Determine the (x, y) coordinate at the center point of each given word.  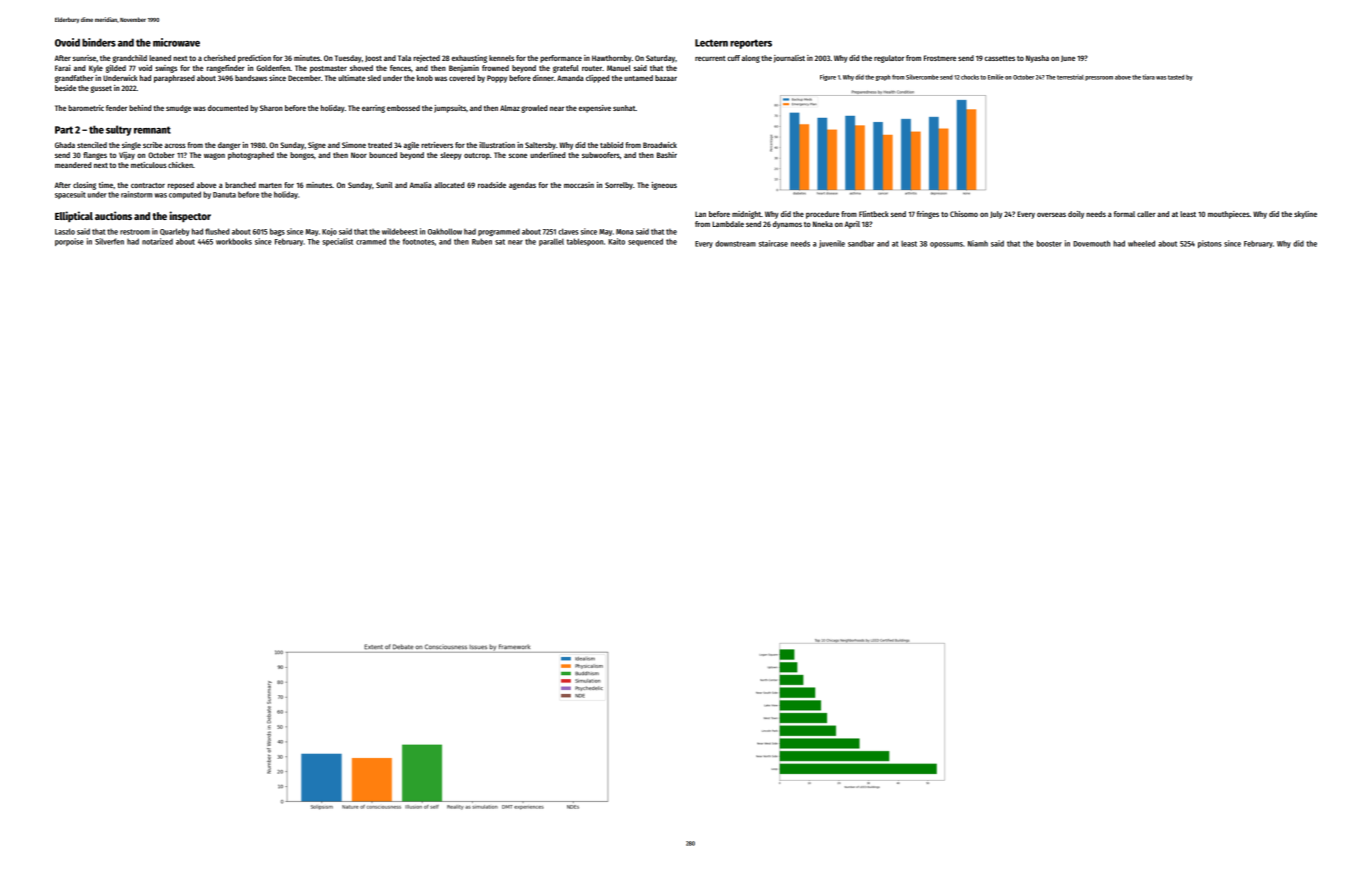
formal (1124, 214)
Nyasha (1037, 59)
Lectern (711, 43)
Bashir (667, 155)
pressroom (1099, 78)
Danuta (224, 195)
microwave (176, 42)
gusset (101, 89)
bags (277, 232)
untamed (638, 78)
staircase (773, 243)
